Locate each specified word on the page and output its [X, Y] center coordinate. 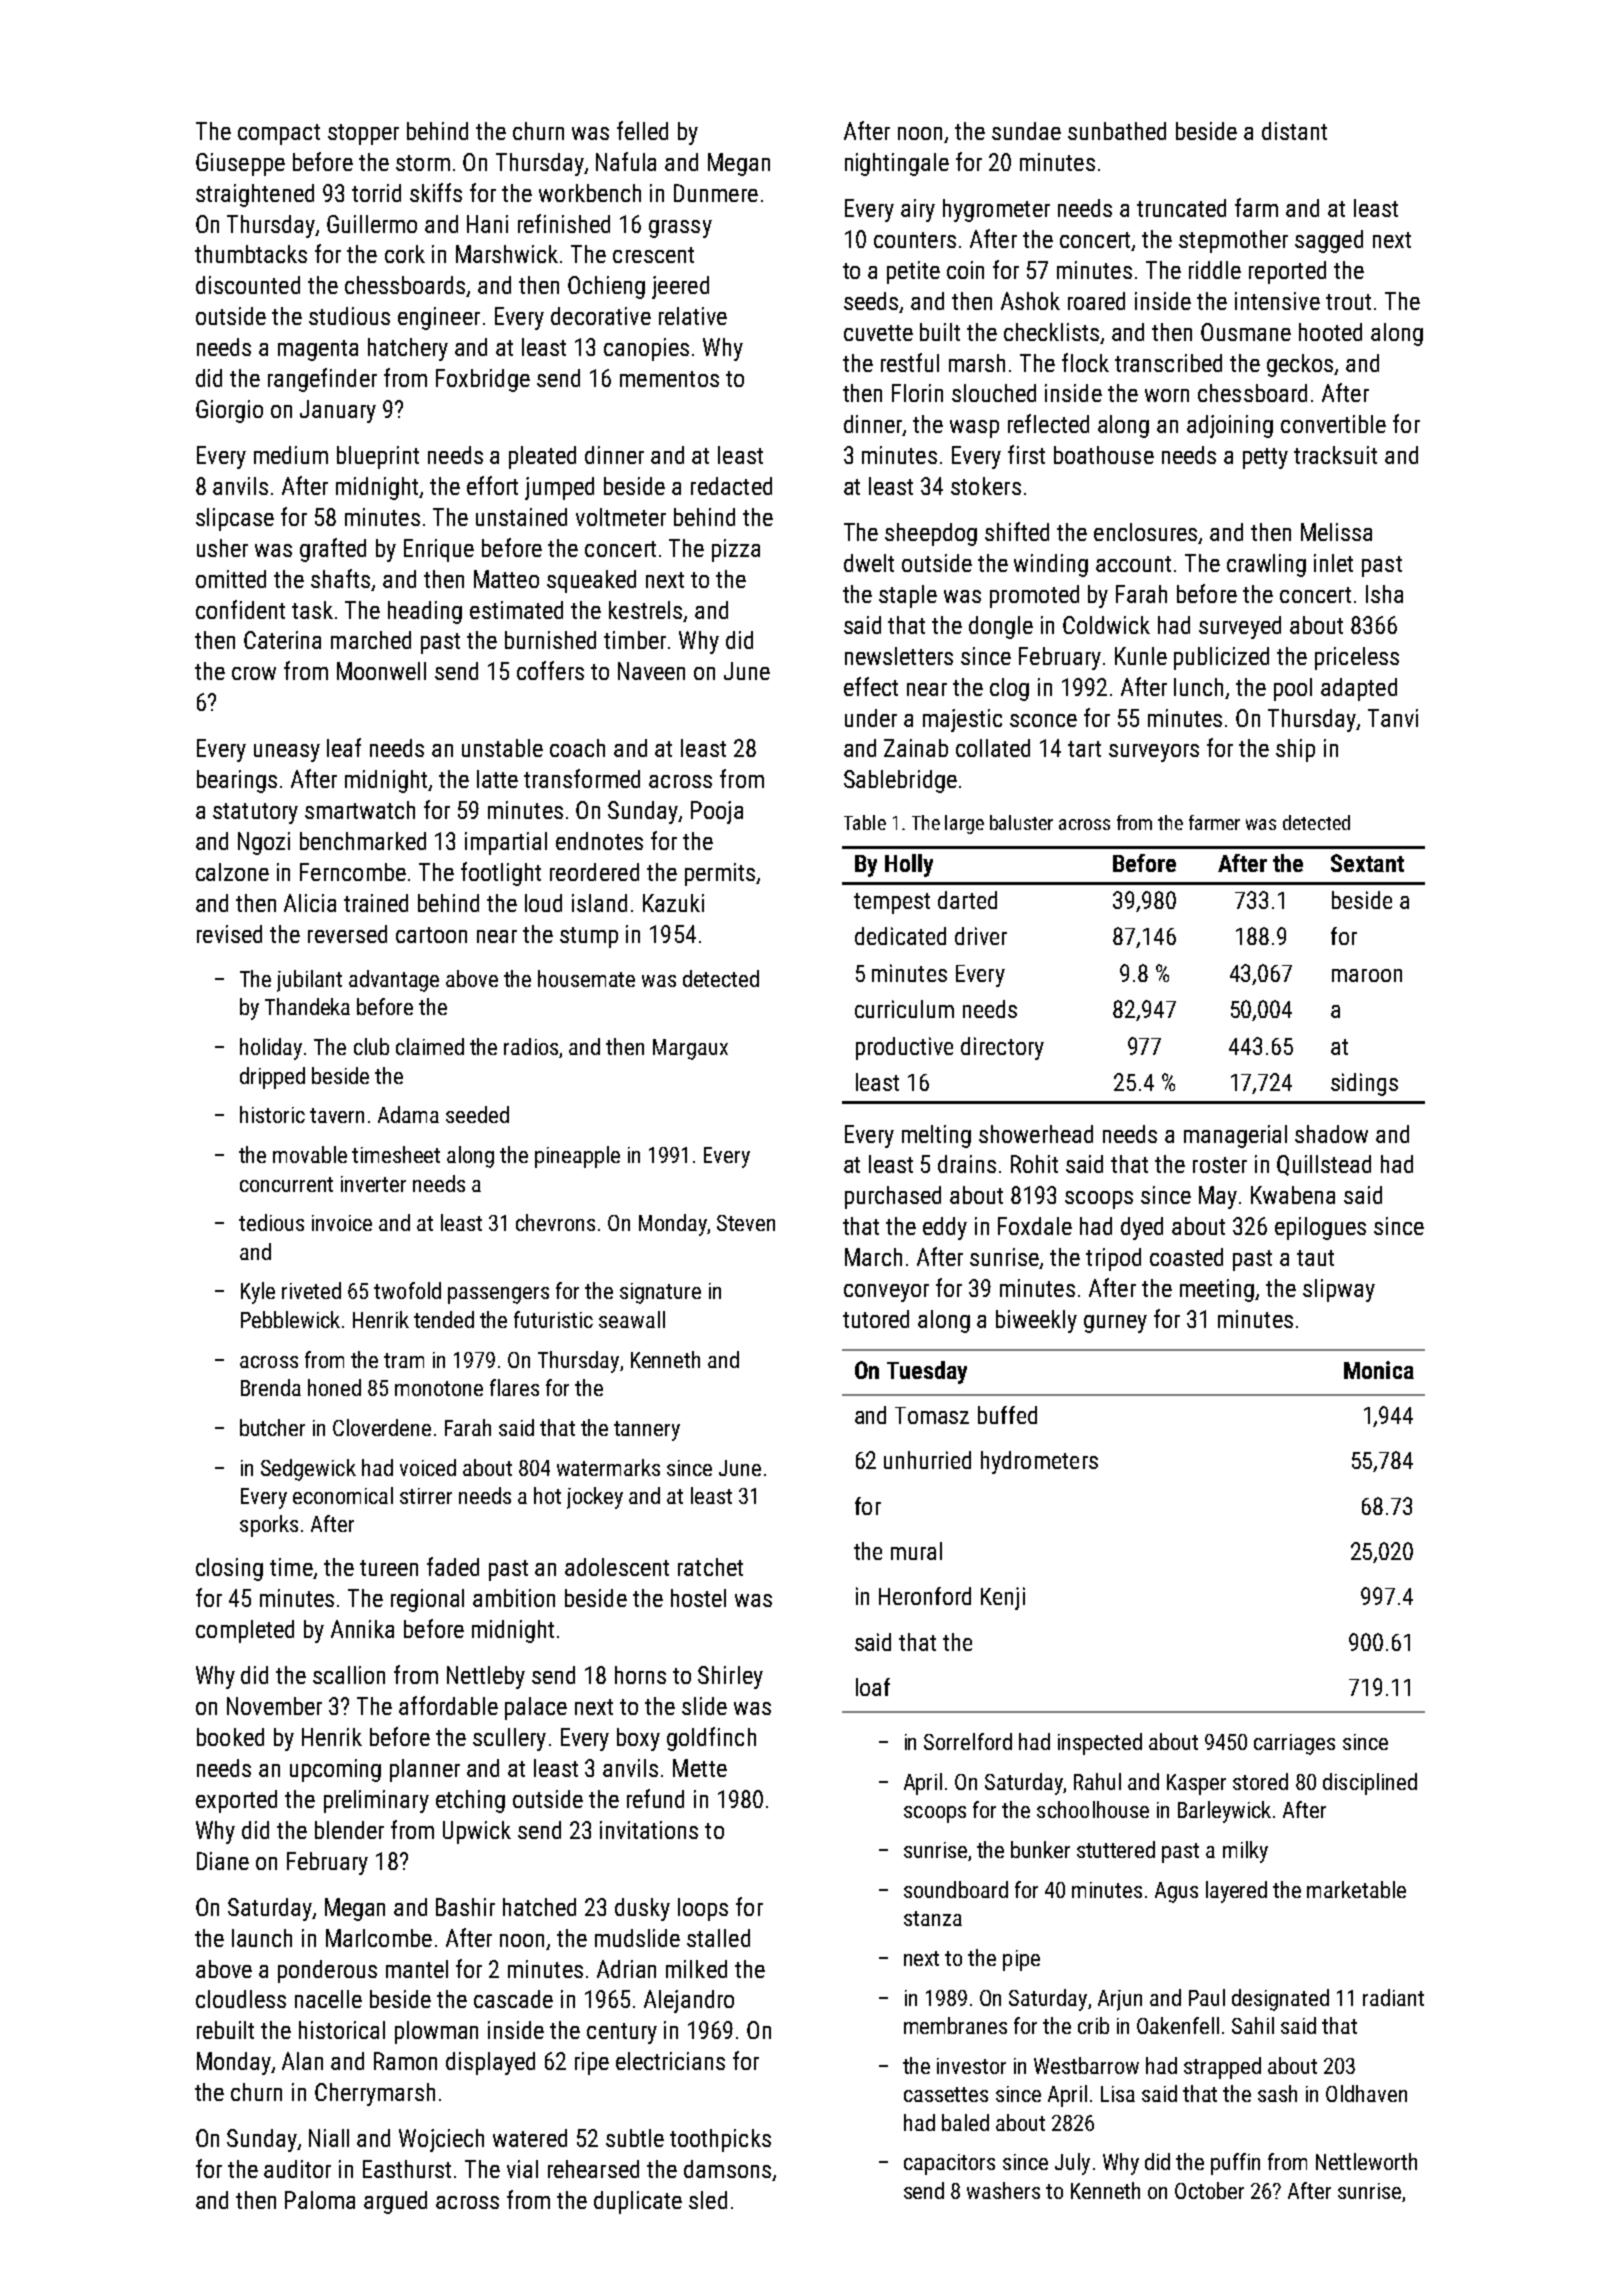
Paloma [320, 2200]
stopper [363, 134]
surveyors [1154, 753]
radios [531, 1046]
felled [642, 130]
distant [1294, 131]
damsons [727, 2169]
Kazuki [673, 903]
